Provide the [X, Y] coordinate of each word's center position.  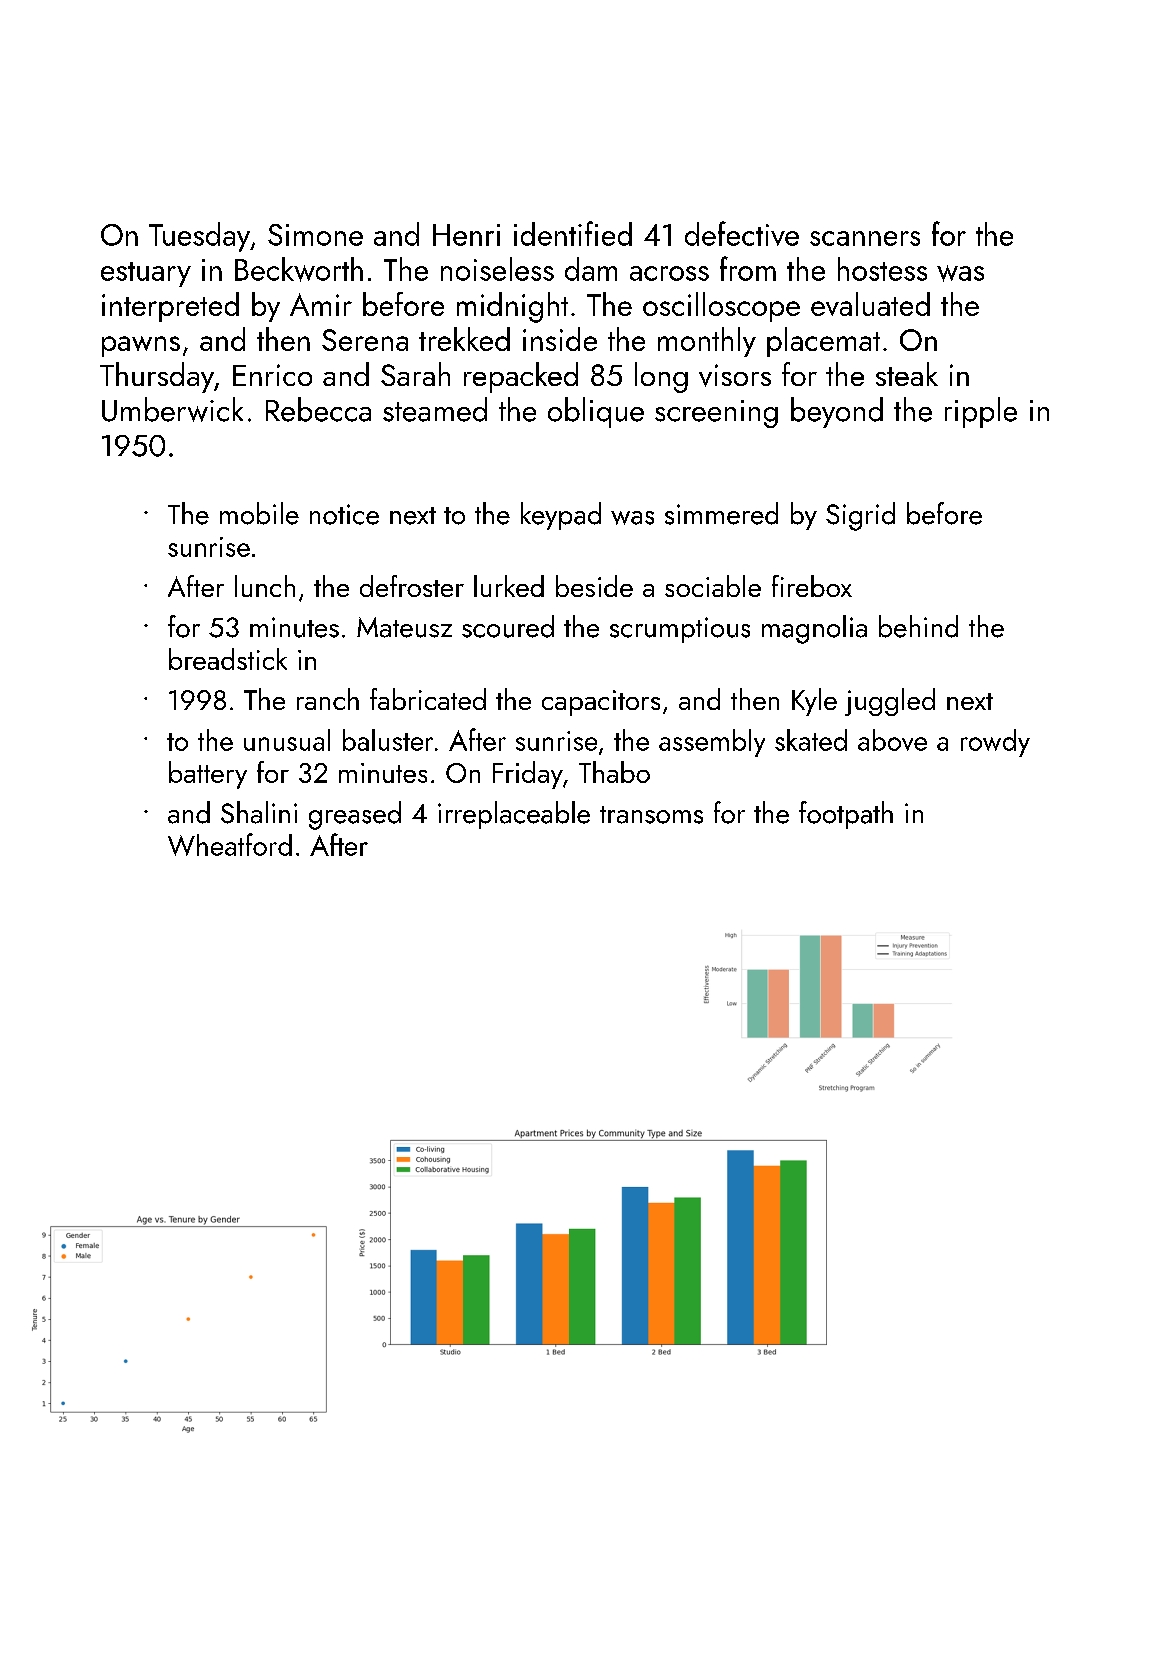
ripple [981, 412]
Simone [315, 235]
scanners [865, 238]
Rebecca [318, 409]
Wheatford [230, 844]
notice [344, 514]
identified [573, 233]
